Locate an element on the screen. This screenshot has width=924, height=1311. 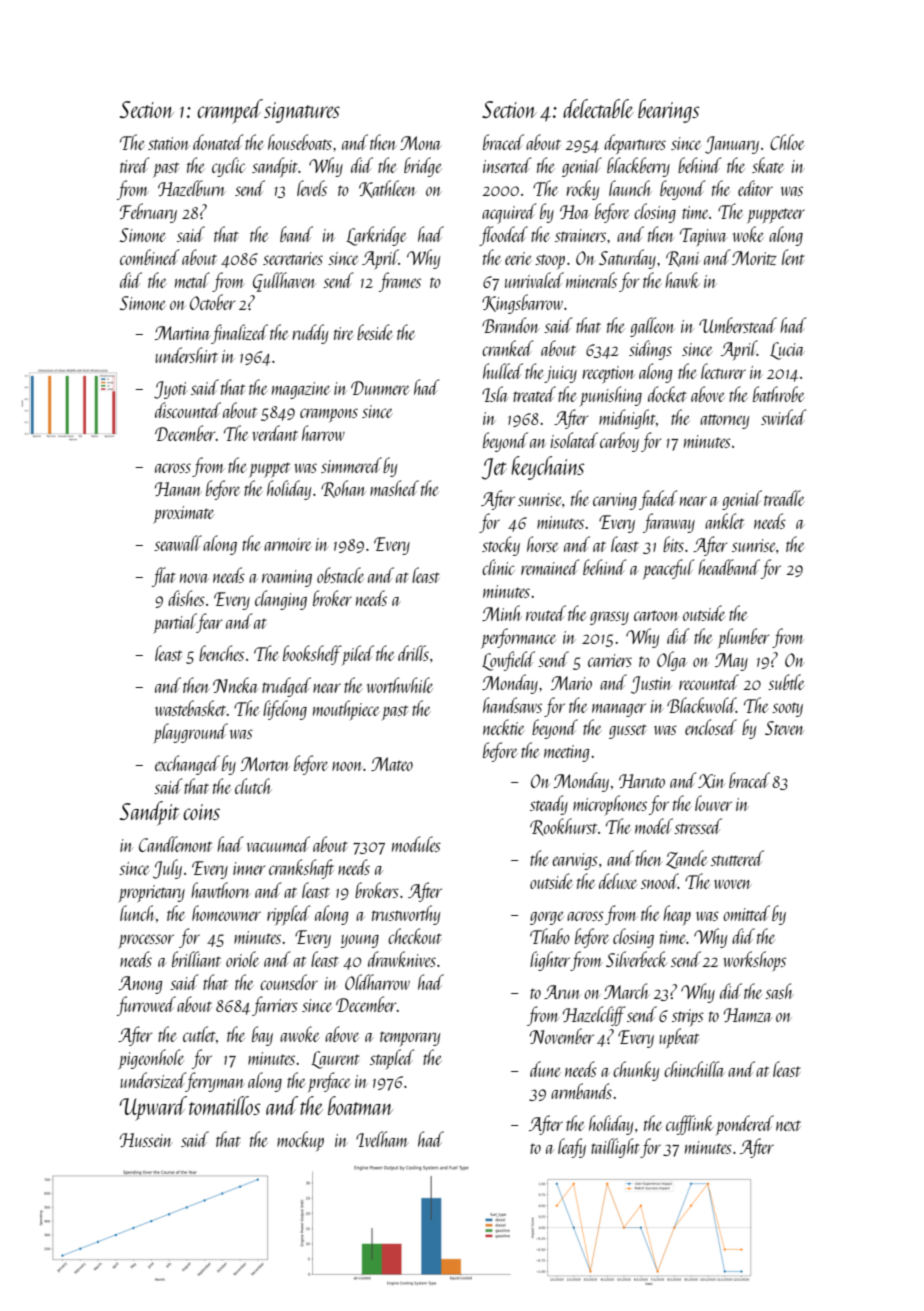
keychains is located at coordinates (548, 468).
